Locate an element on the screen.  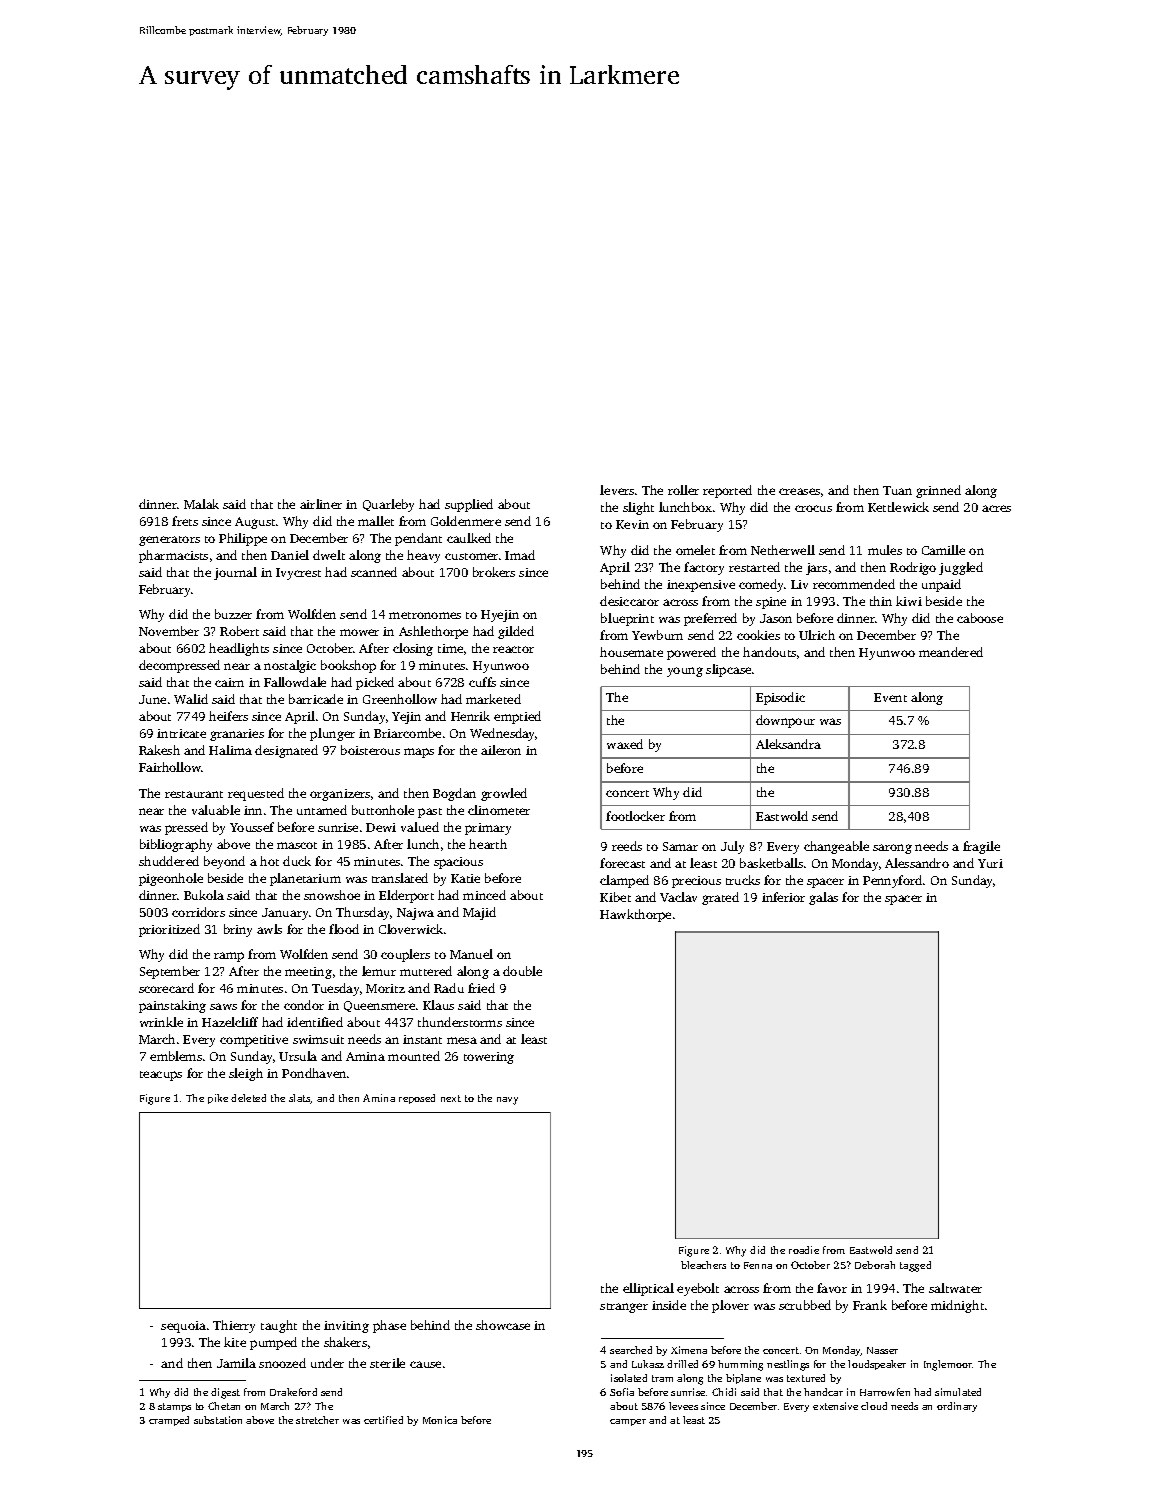
galas is located at coordinates (823, 898).
